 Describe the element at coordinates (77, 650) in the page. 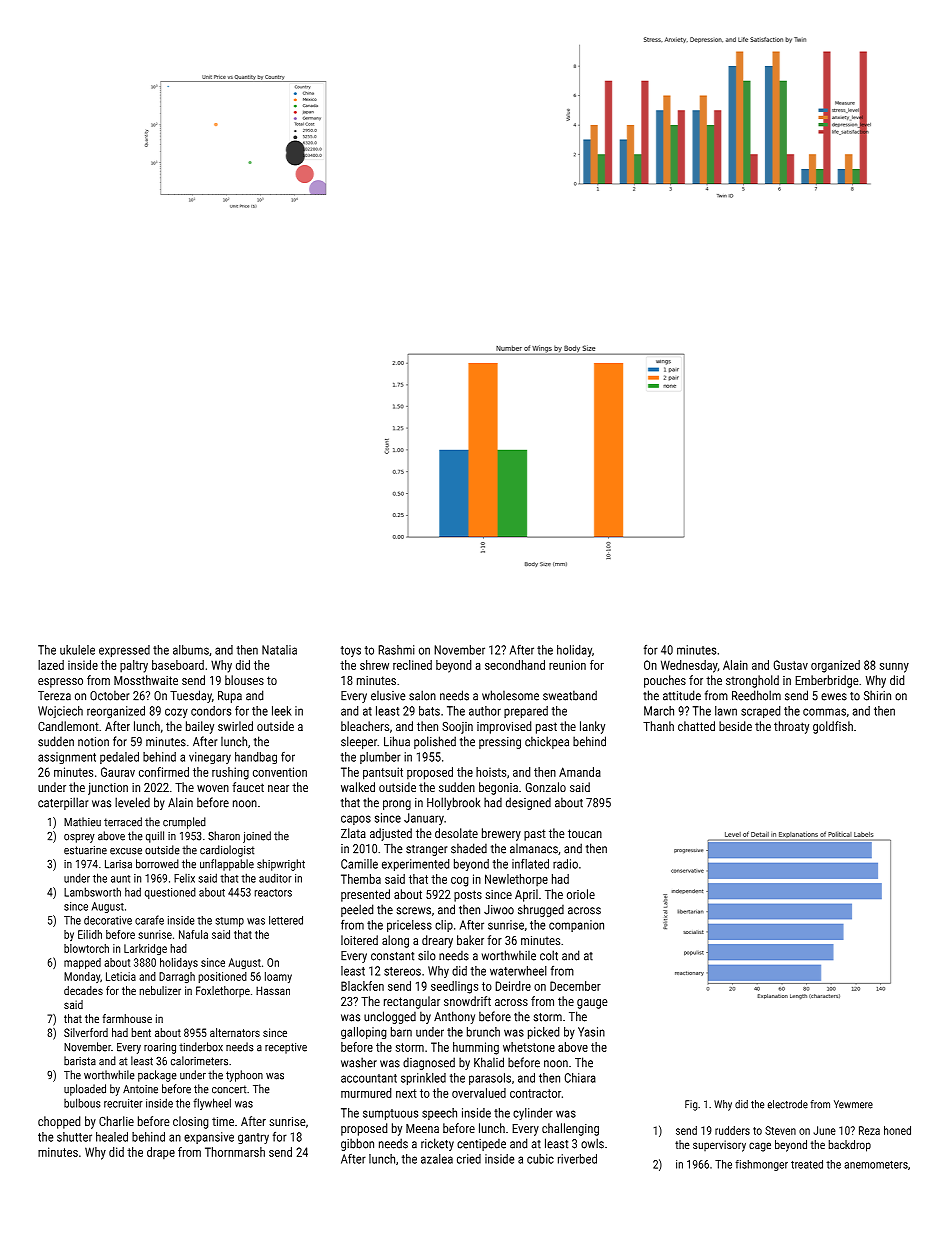

I see `ukulele` at that location.
